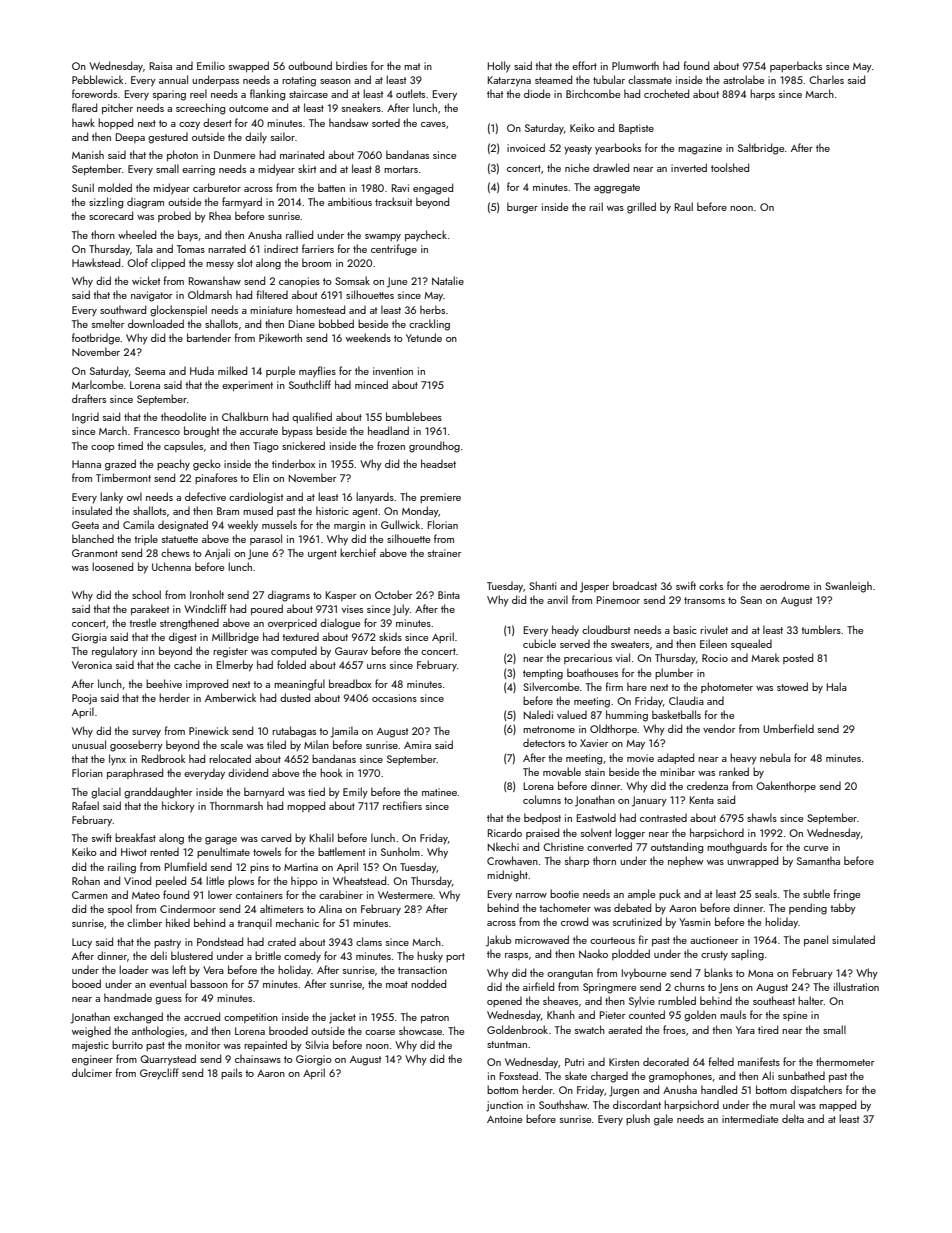 Image resolution: width=952 pixels, height=1233 pixels. I want to click on invention, so click(393, 371).
